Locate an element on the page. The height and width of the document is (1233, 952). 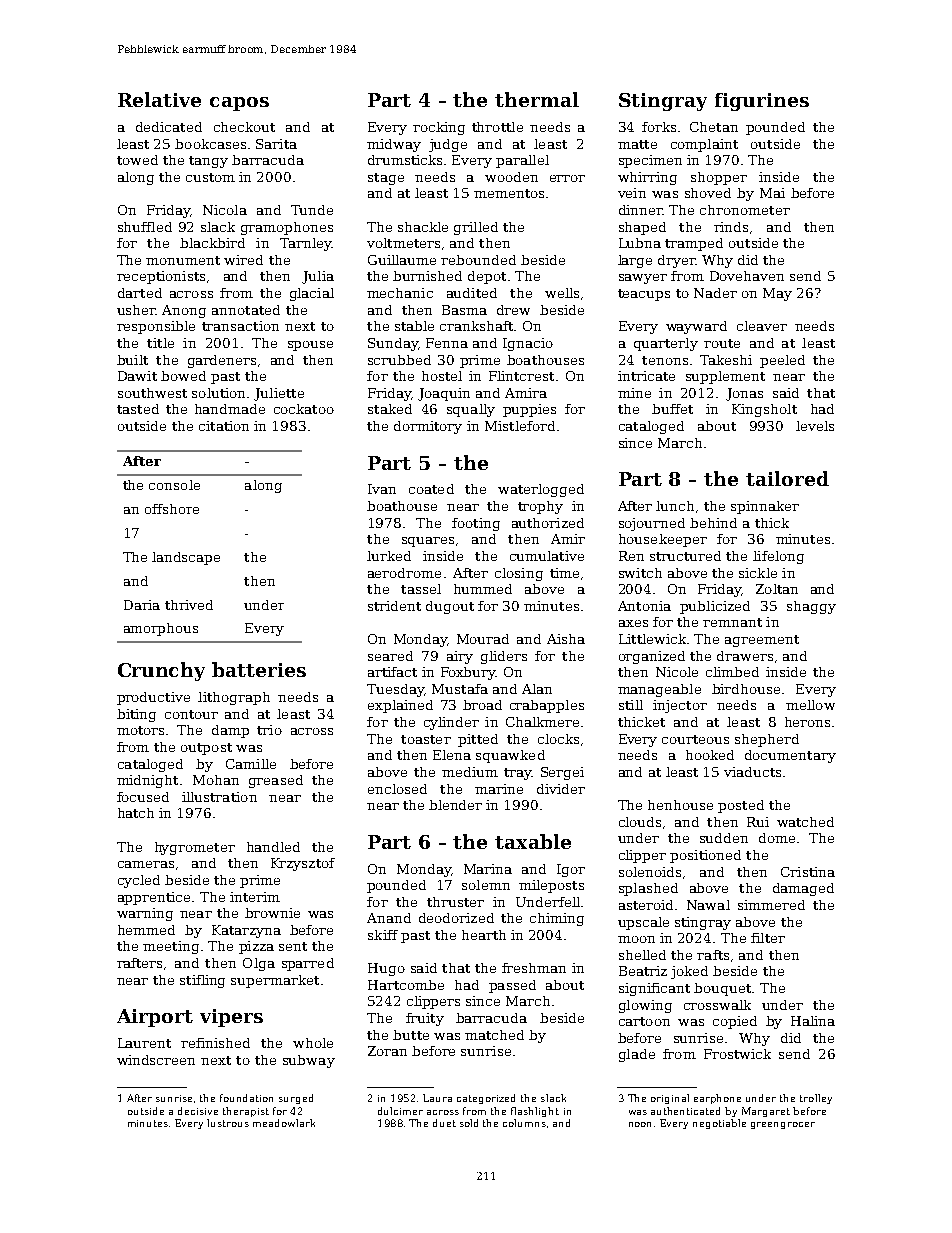
Ignacio is located at coordinates (528, 344).
